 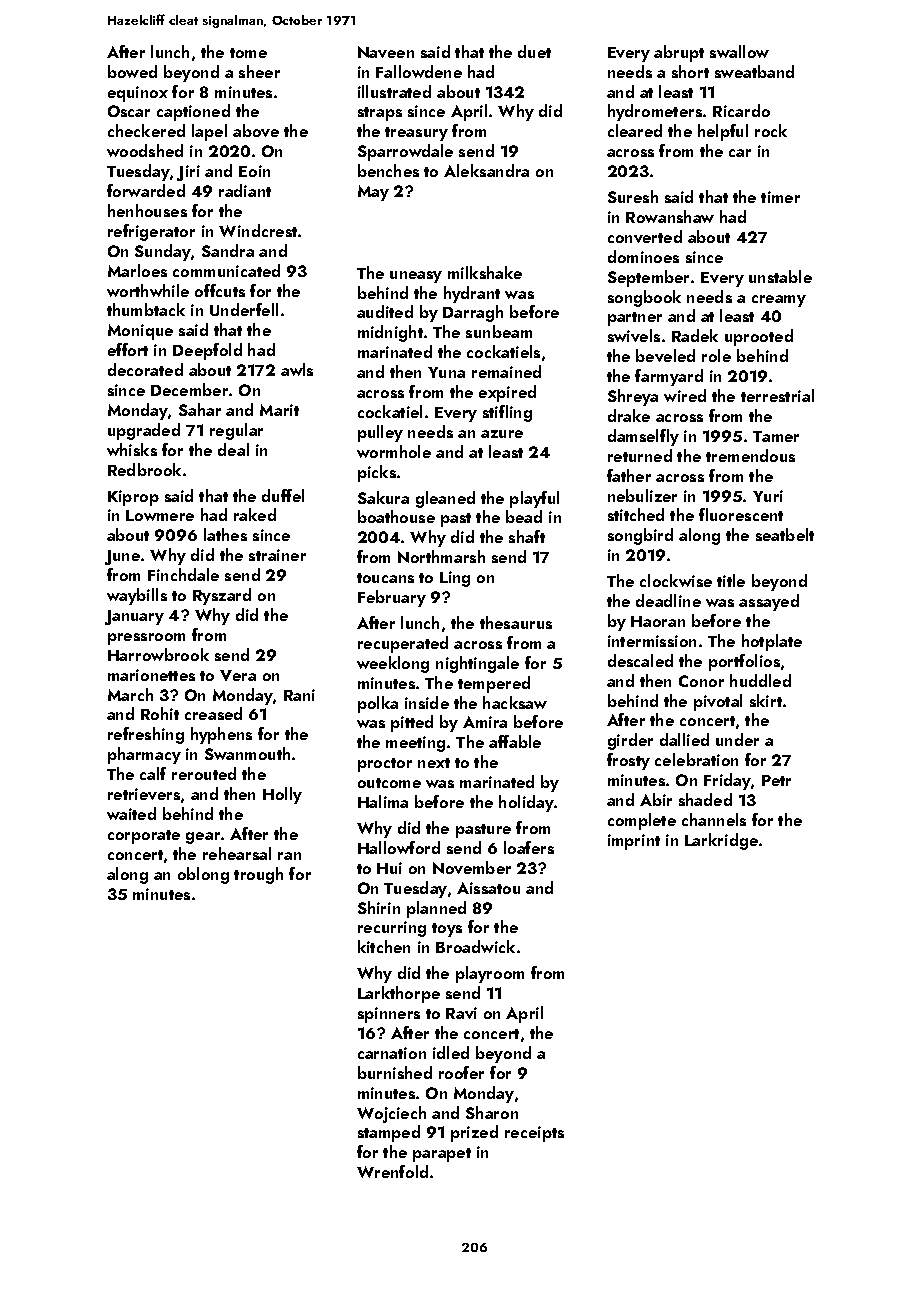 What do you see at coordinates (776, 436) in the screenshot?
I see `Tamer` at bounding box center [776, 436].
